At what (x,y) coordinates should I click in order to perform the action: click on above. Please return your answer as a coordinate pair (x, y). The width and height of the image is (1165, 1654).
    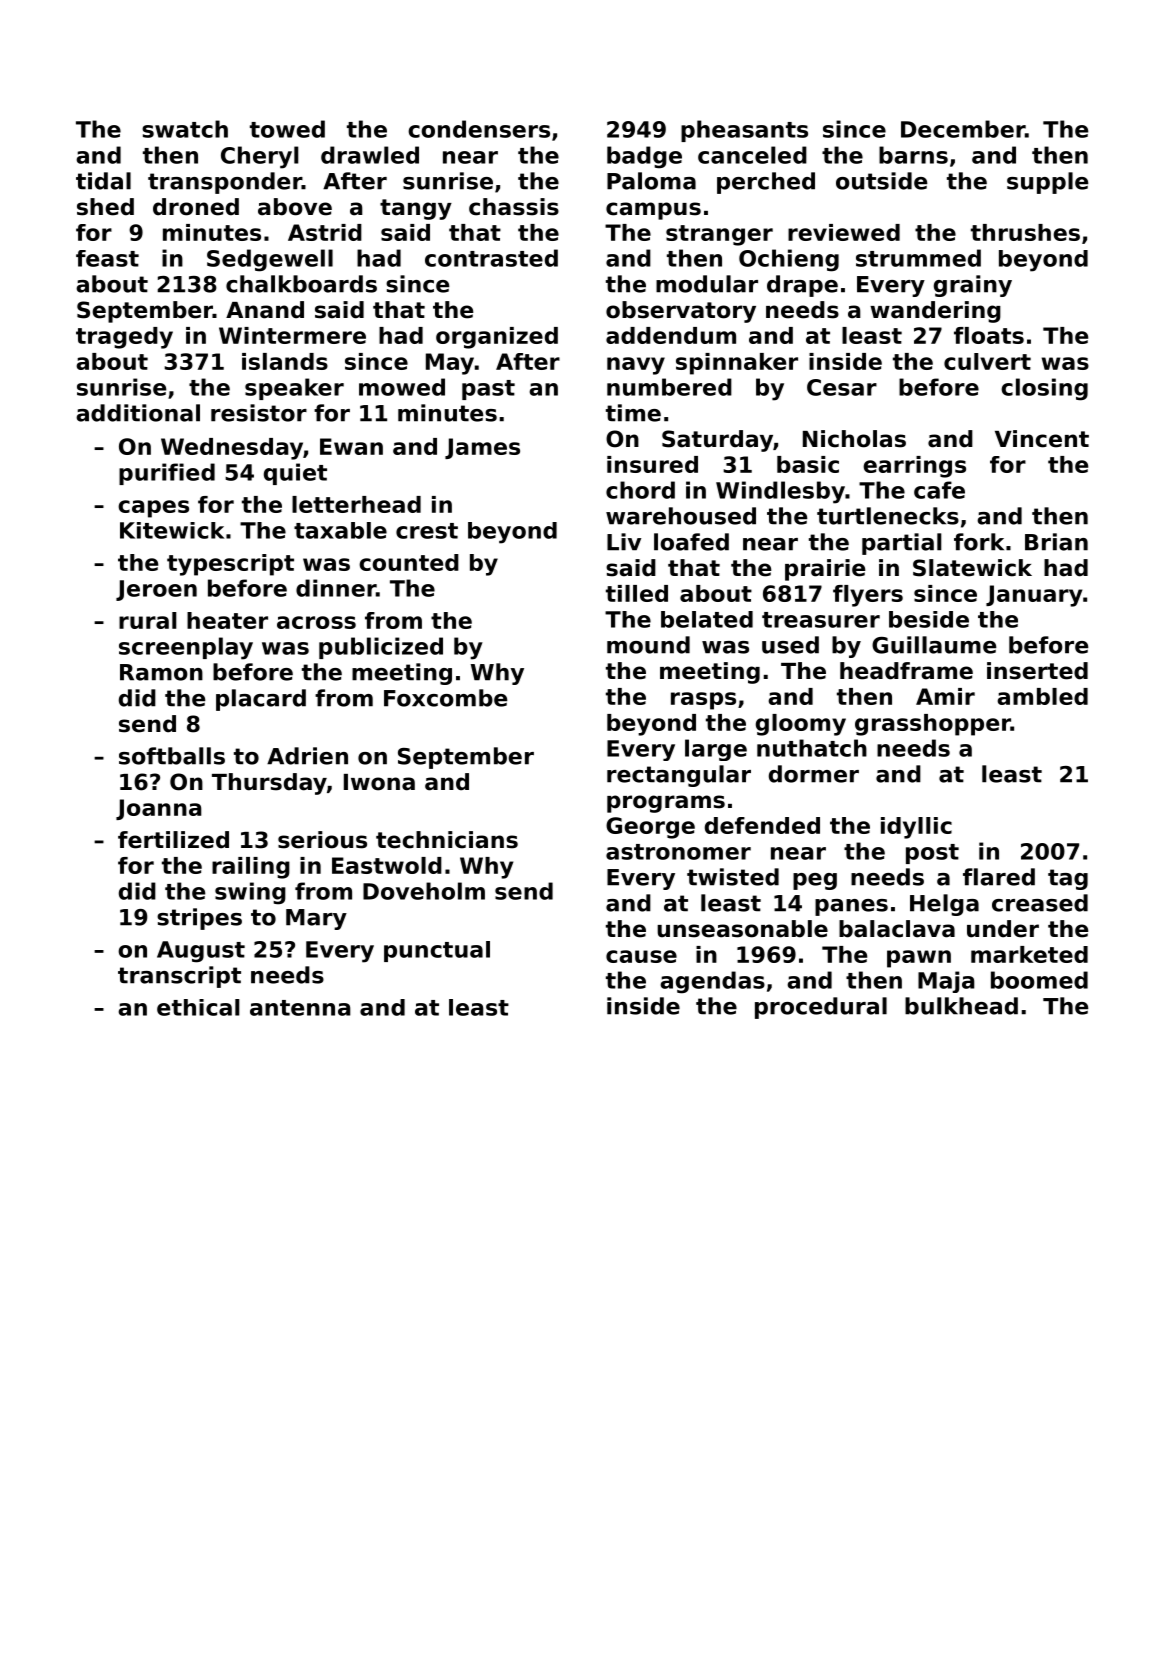
    Looking at the image, I should click on (295, 207).
